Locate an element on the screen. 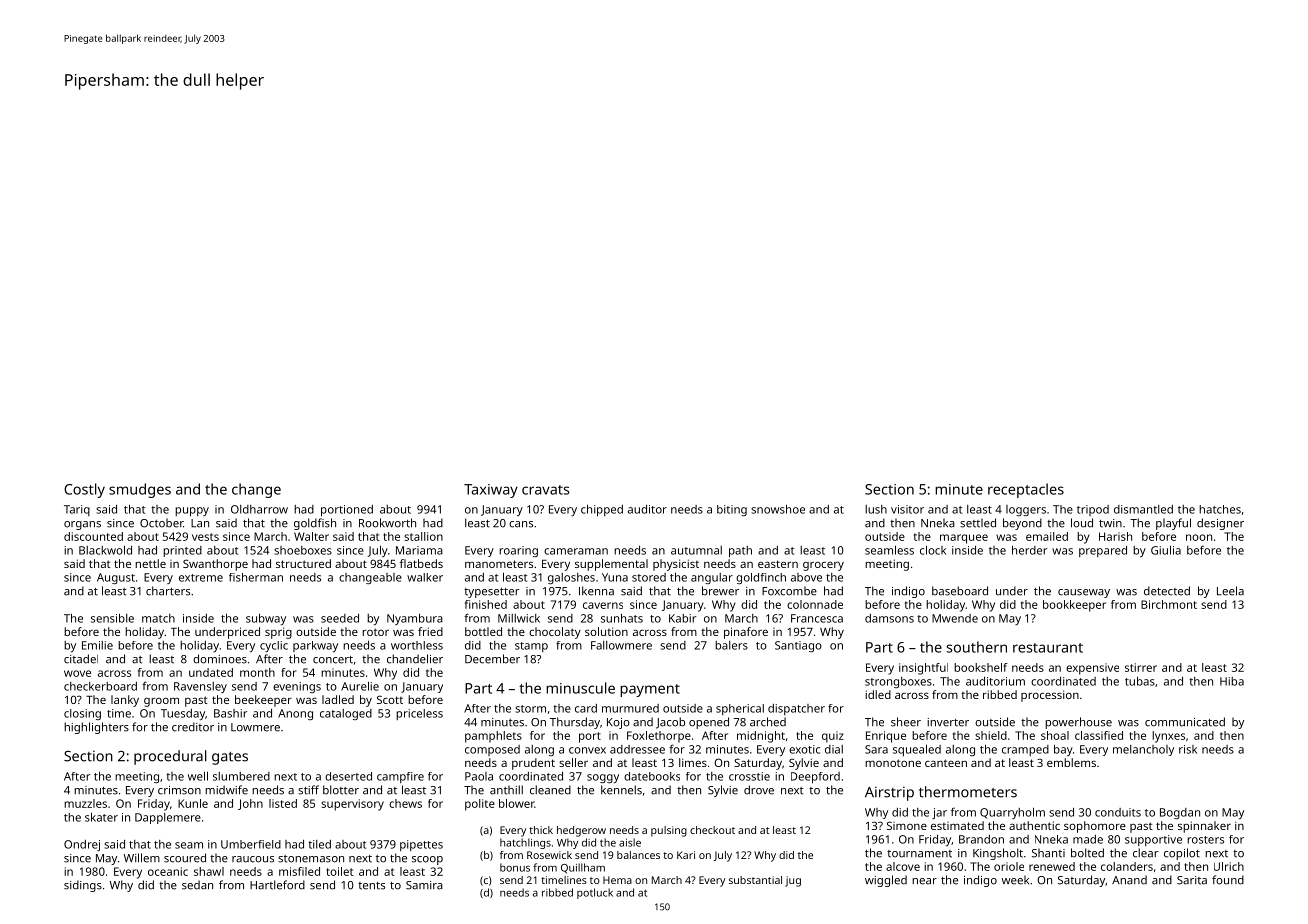 The height and width of the screenshot is (924, 1308). sidings is located at coordinates (83, 886).
